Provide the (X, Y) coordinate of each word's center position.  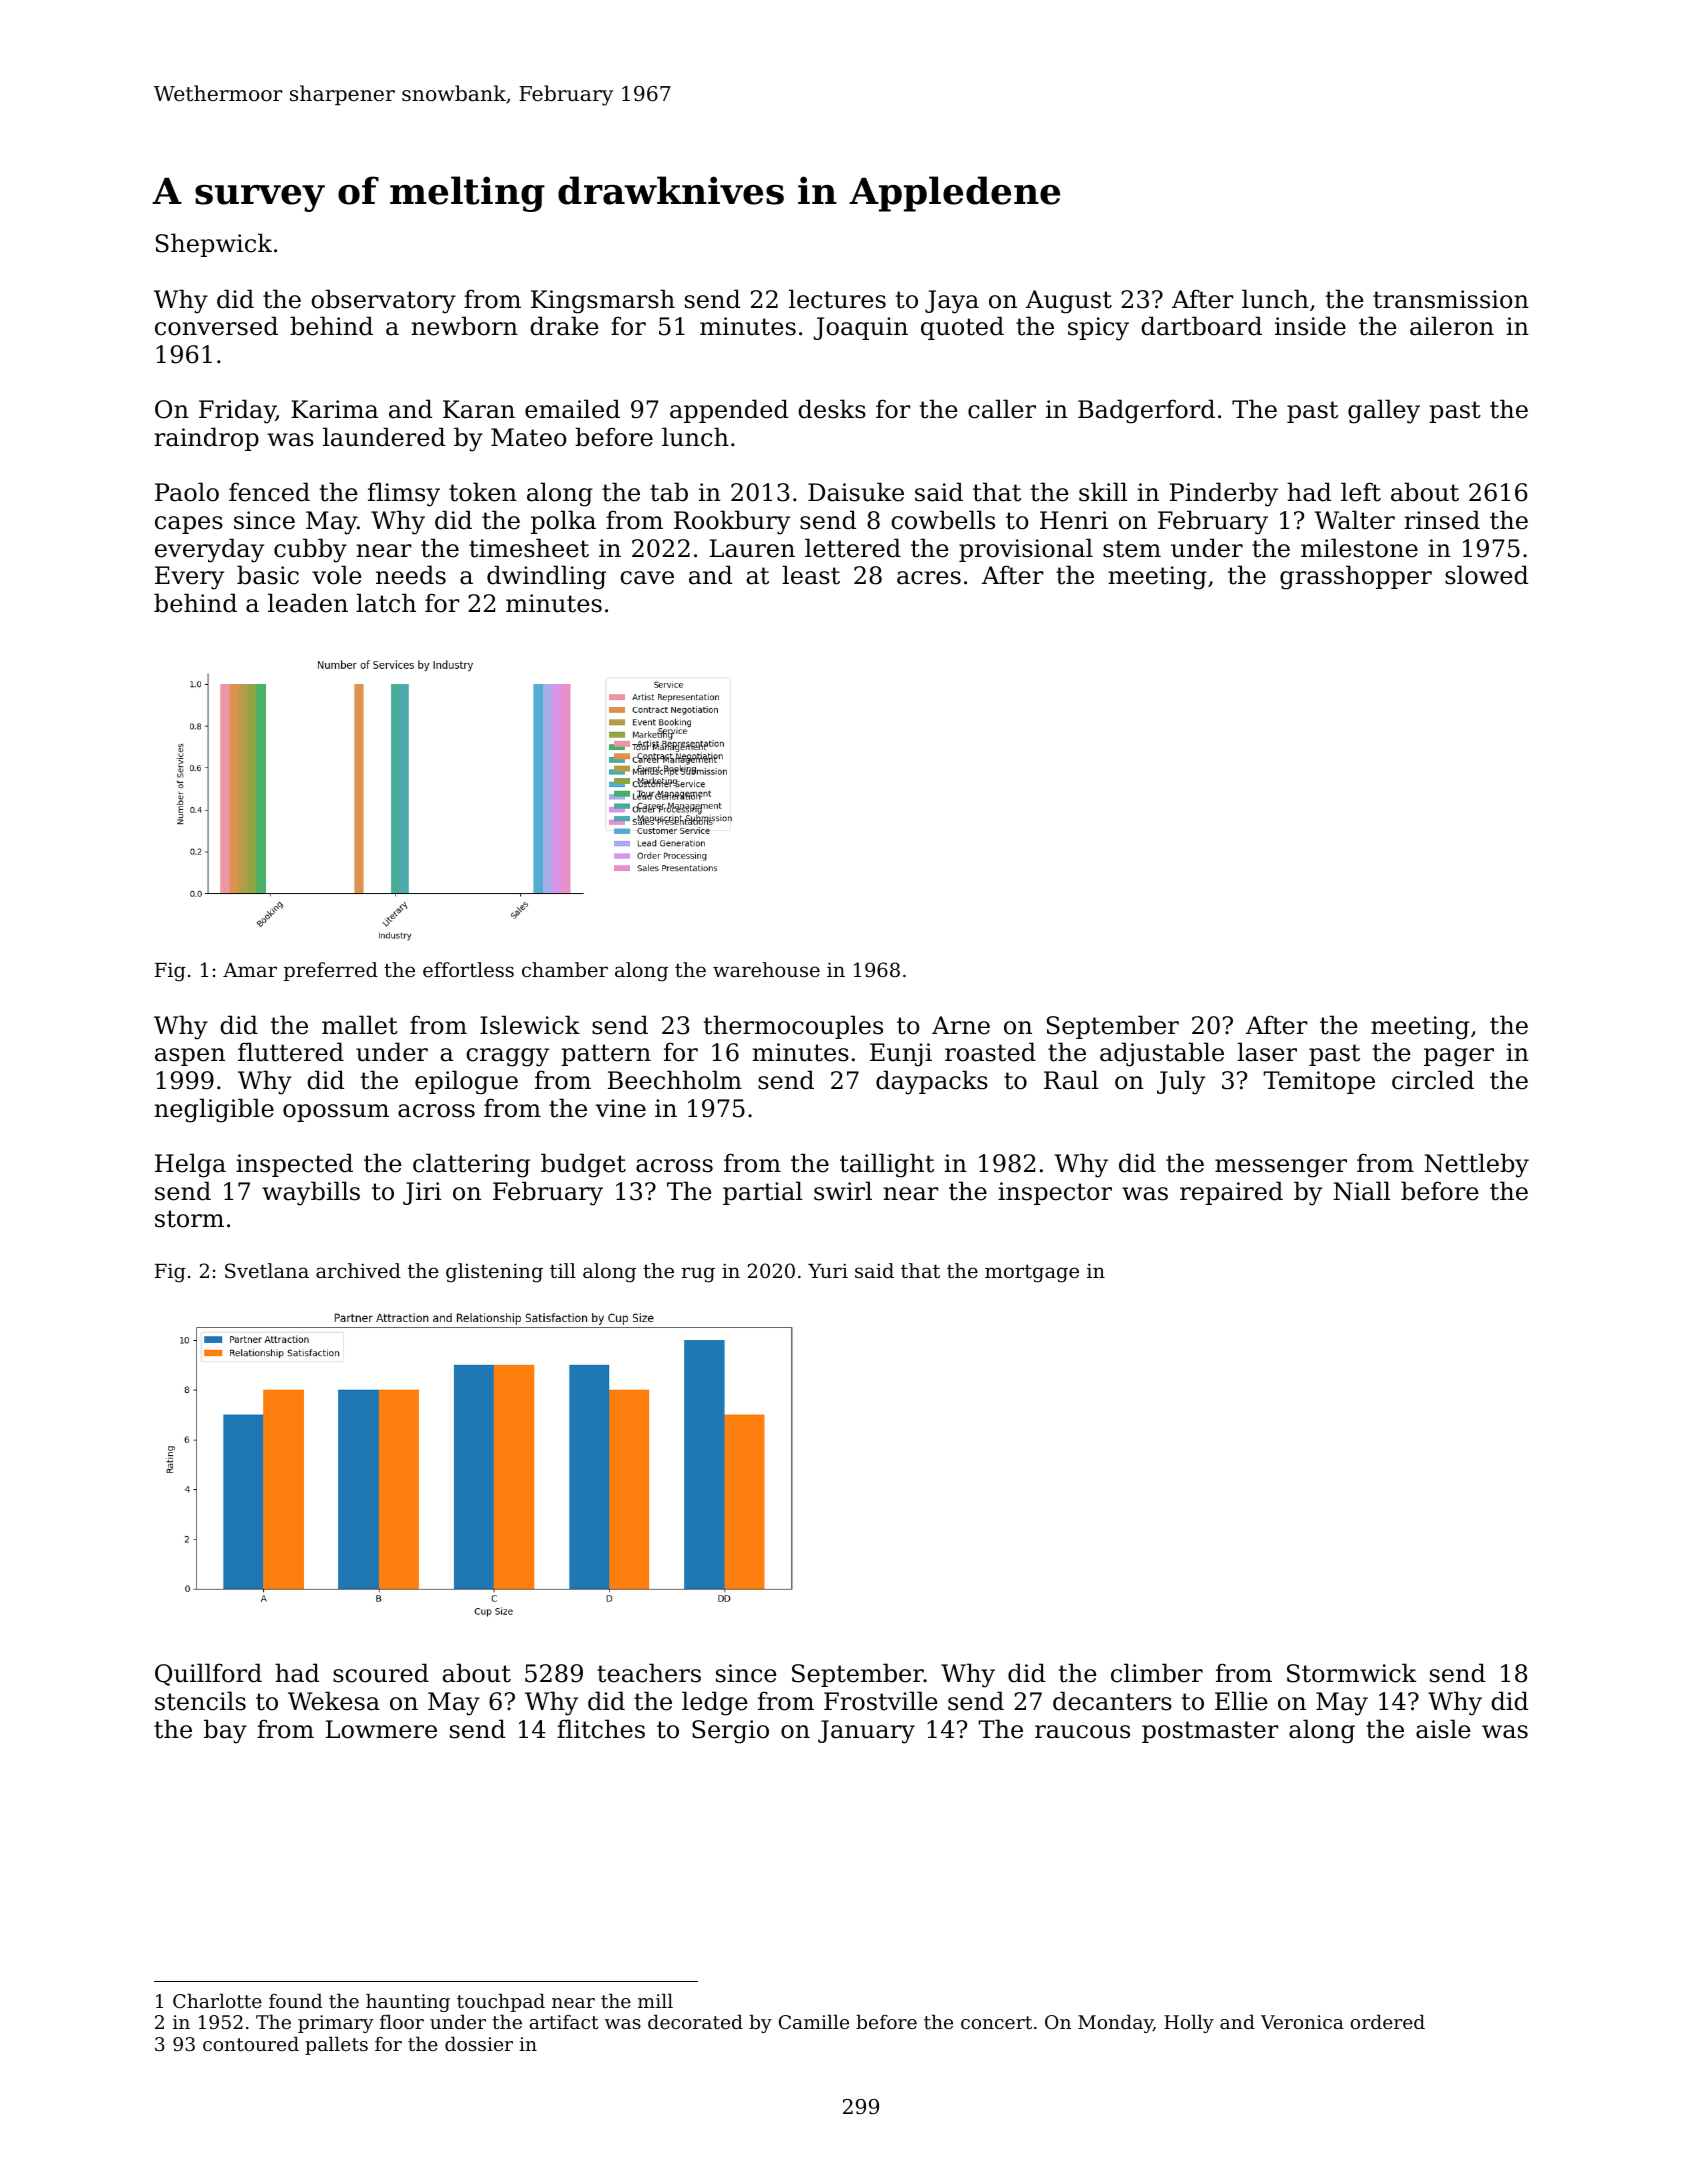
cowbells (943, 520)
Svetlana (267, 1270)
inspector (1055, 1193)
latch (386, 603)
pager (1459, 1057)
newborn (464, 326)
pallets (336, 2045)
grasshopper (1356, 577)
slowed (1486, 575)
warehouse (766, 969)
